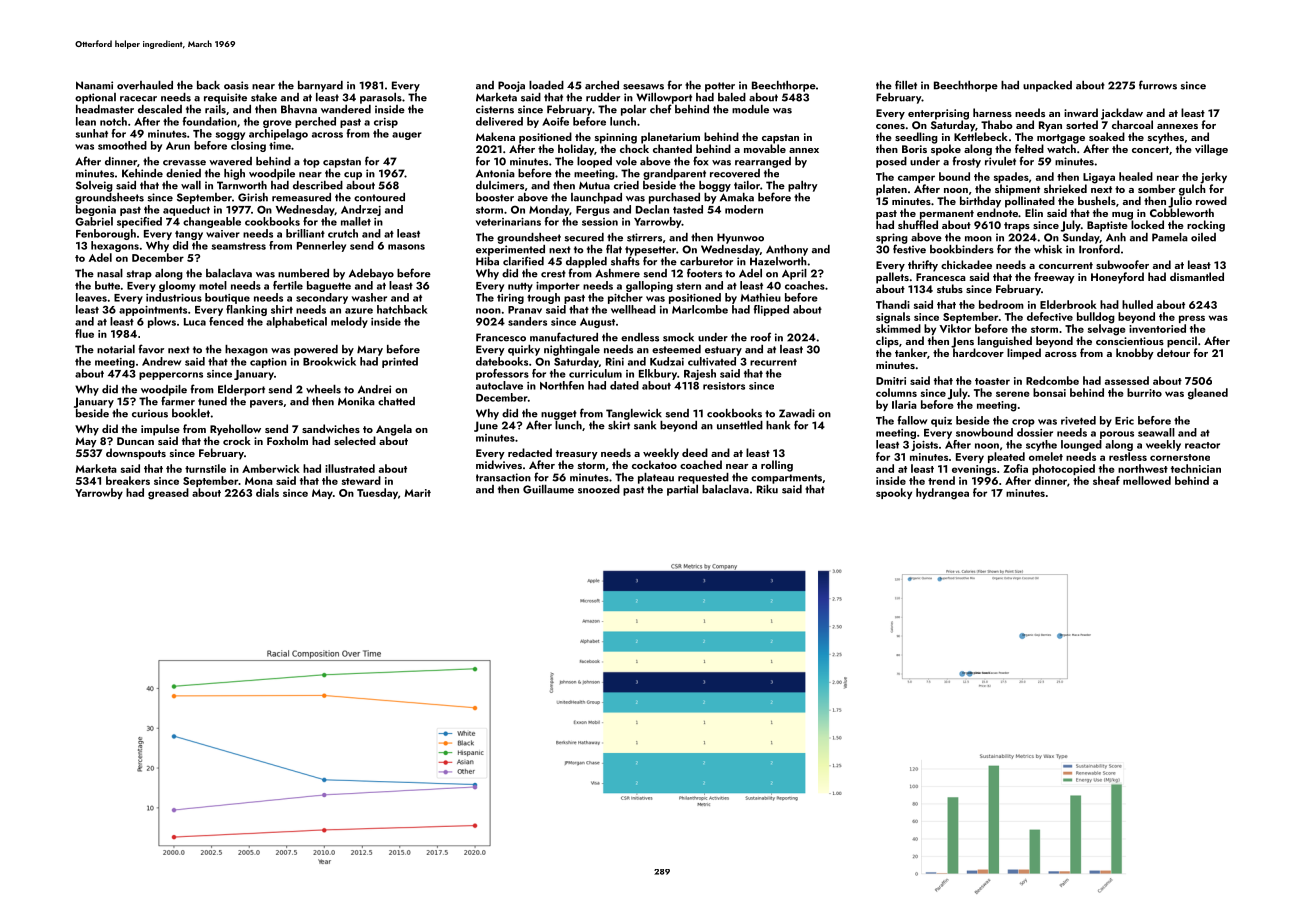  I want to click on Marit, so click(418, 493).
